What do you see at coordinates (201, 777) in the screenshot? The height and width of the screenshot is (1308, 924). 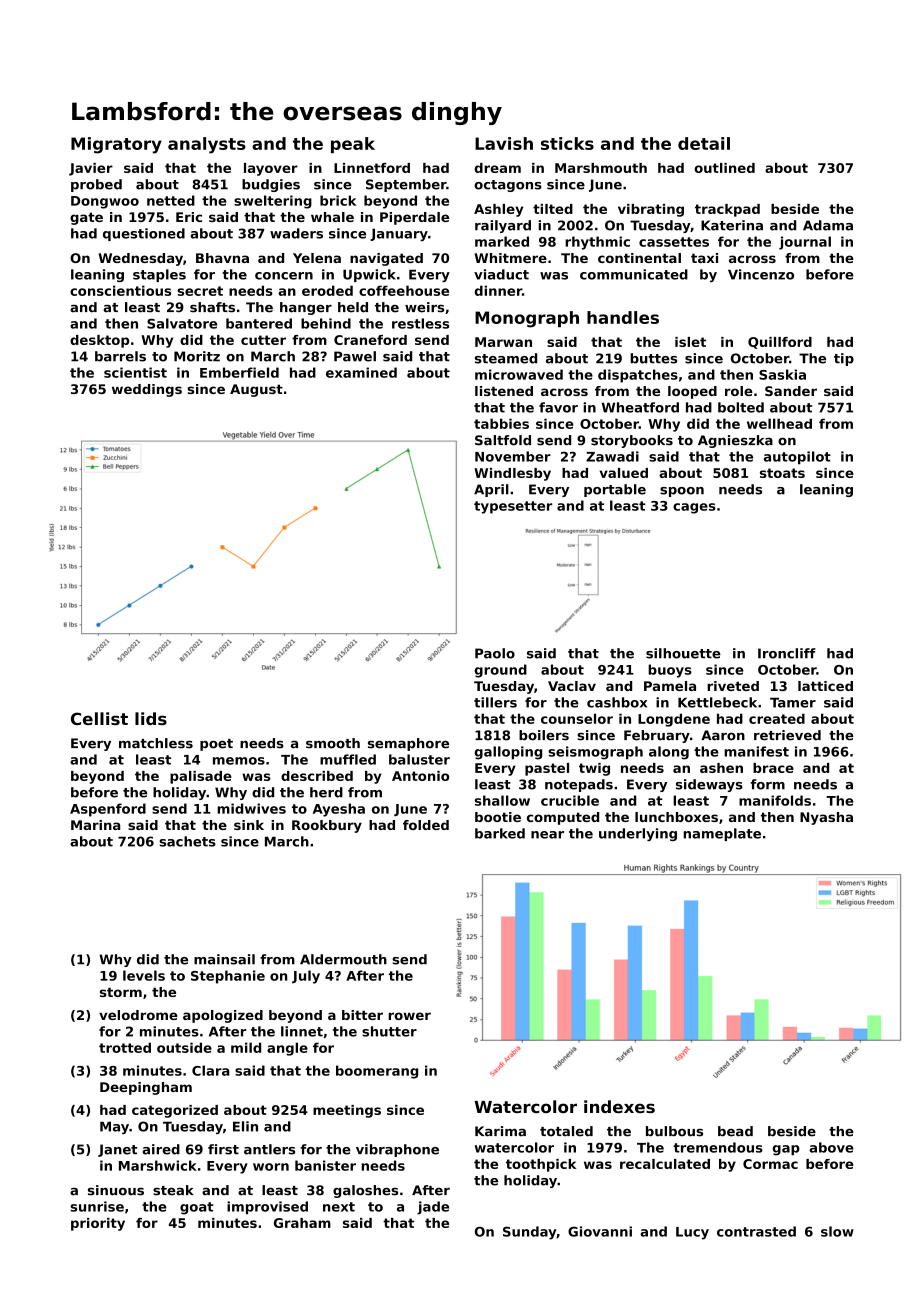 I see `palisade` at bounding box center [201, 777].
